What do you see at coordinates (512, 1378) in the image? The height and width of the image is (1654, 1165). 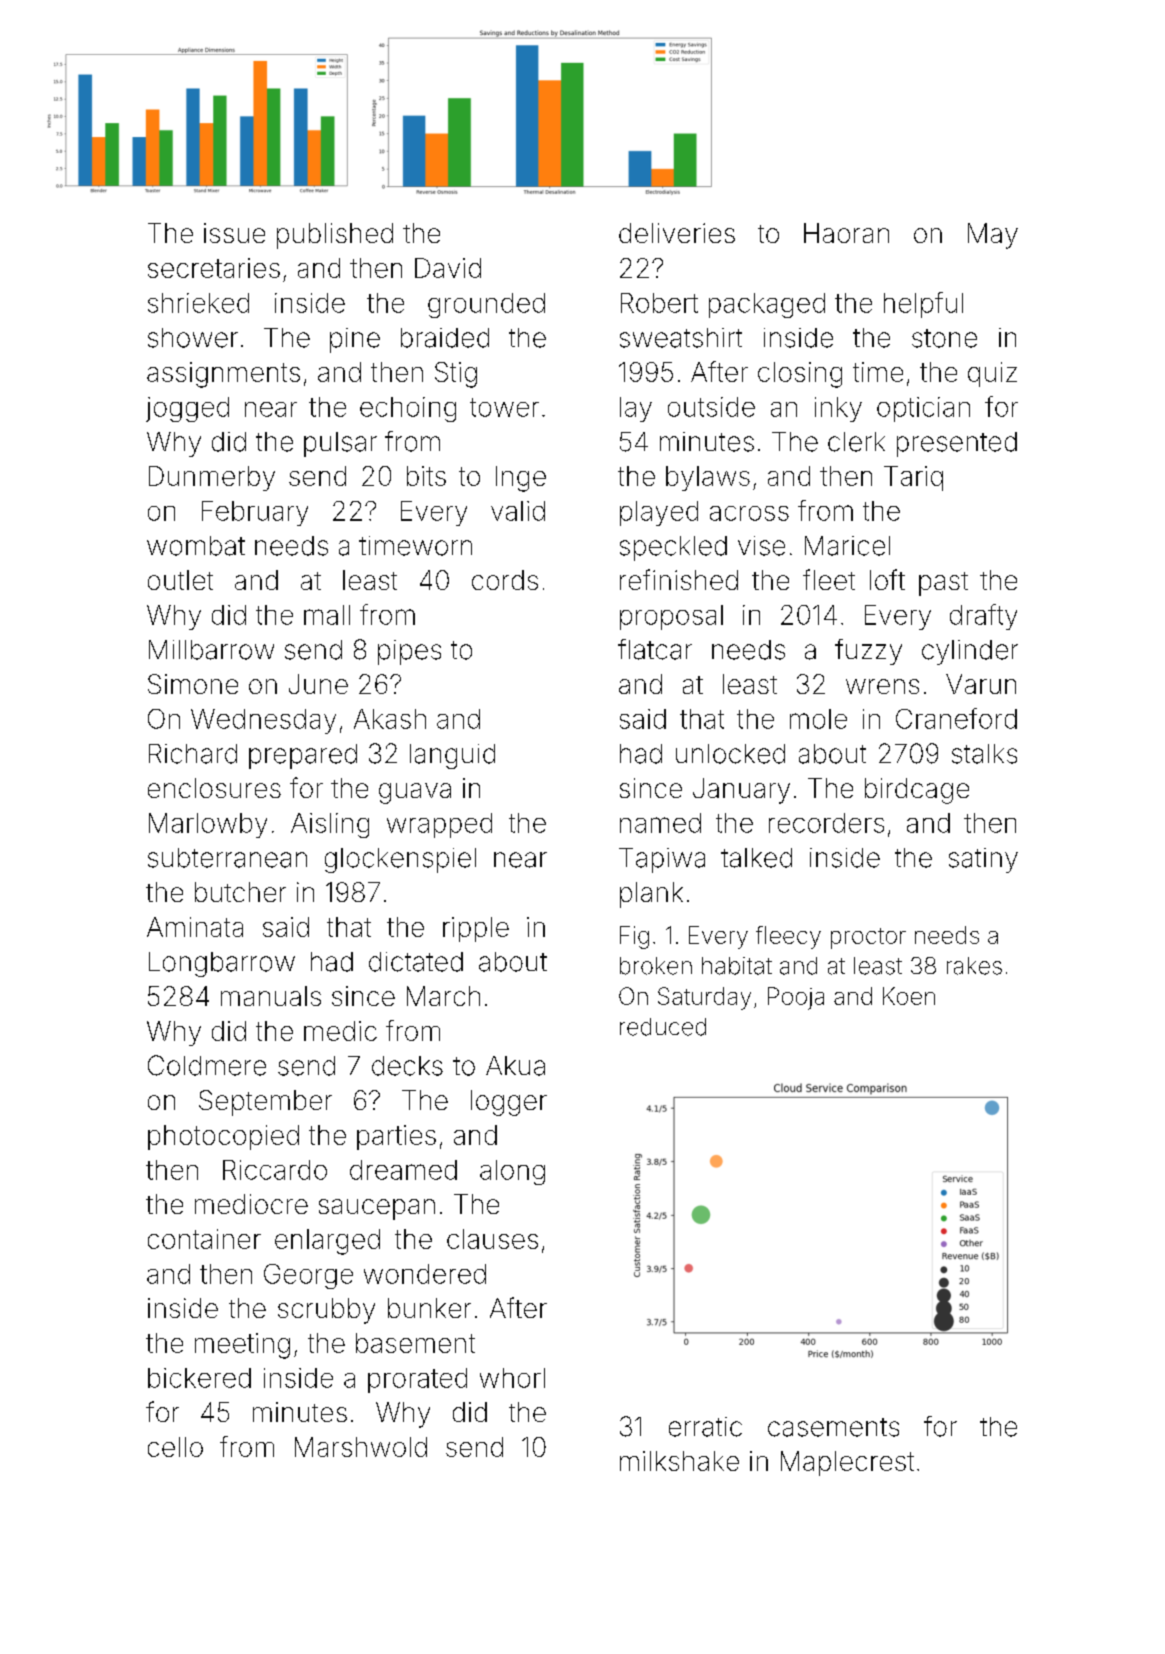 I see `whorl` at bounding box center [512, 1378].
